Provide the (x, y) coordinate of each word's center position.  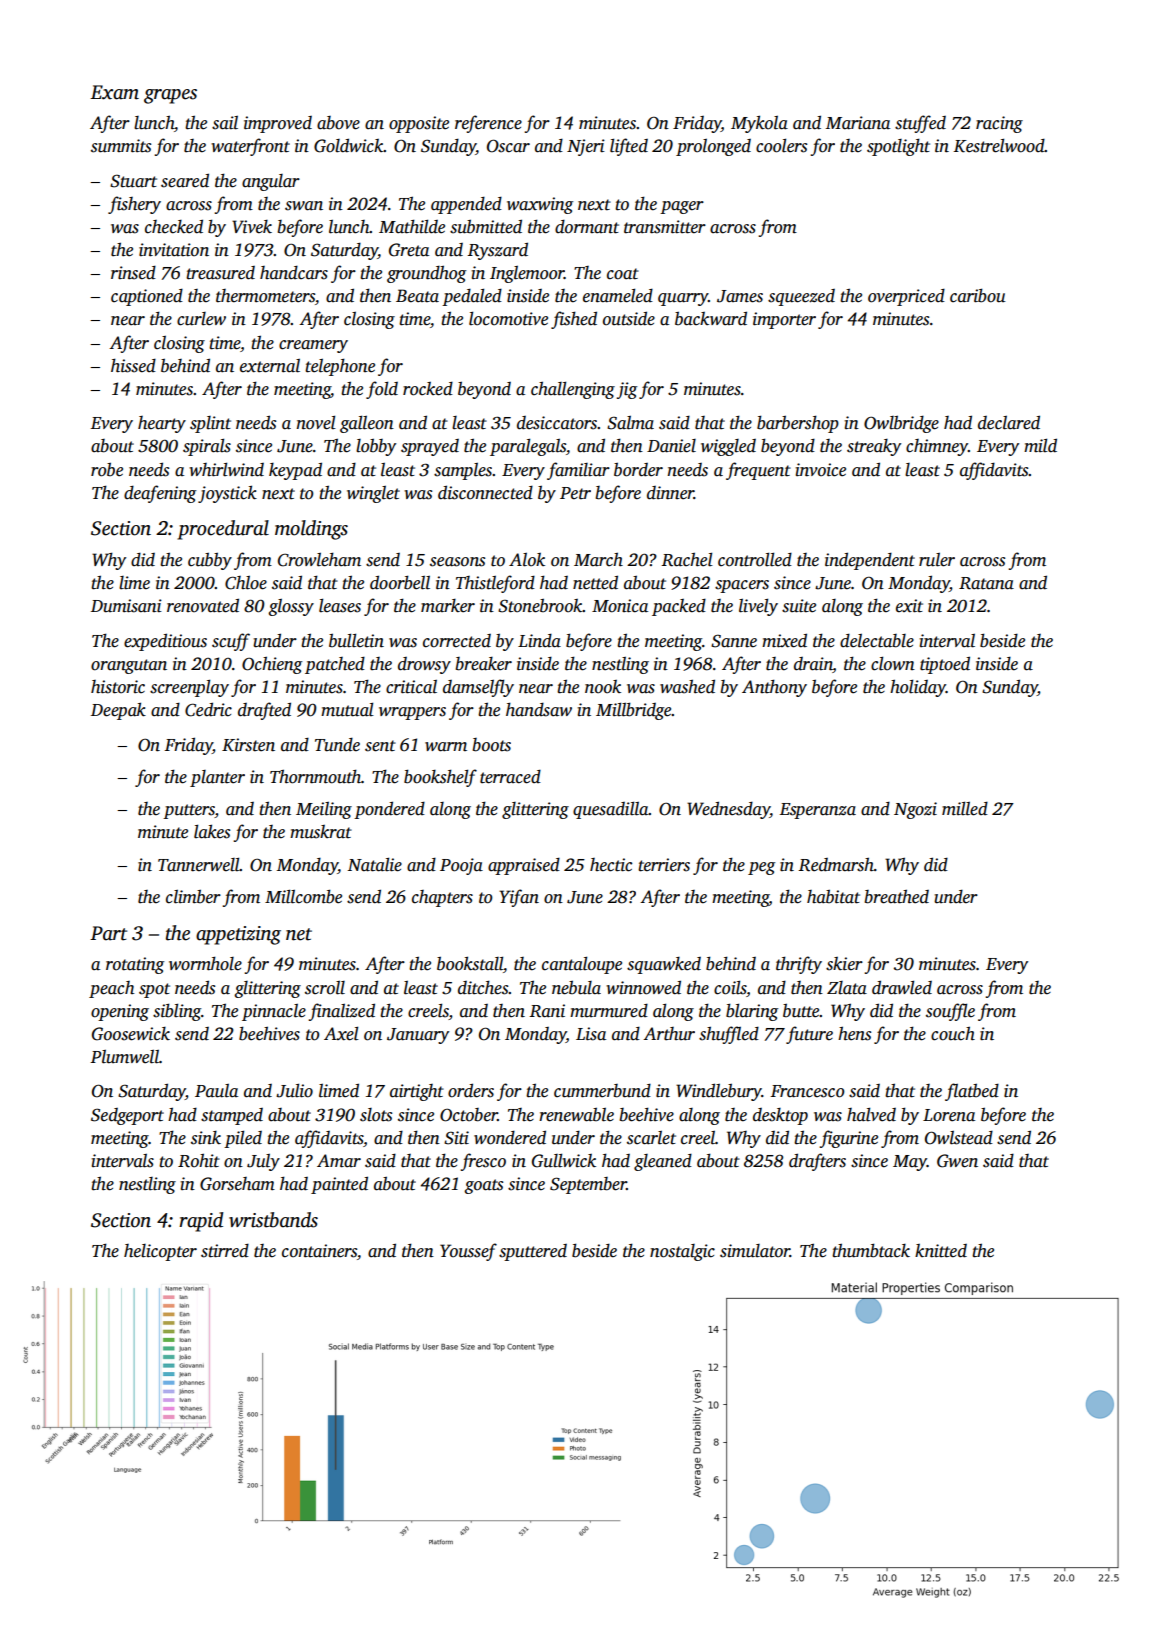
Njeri (586, 147)
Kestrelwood (999, 145)
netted (595, 582)
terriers (664, 865)
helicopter (160, 1252)
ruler (937, 560)
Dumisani (126, 606)
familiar (578, 471)
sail (225, 123)
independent (870, 561)
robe (107, 469)
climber (193, 896)
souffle (950, 1012)
